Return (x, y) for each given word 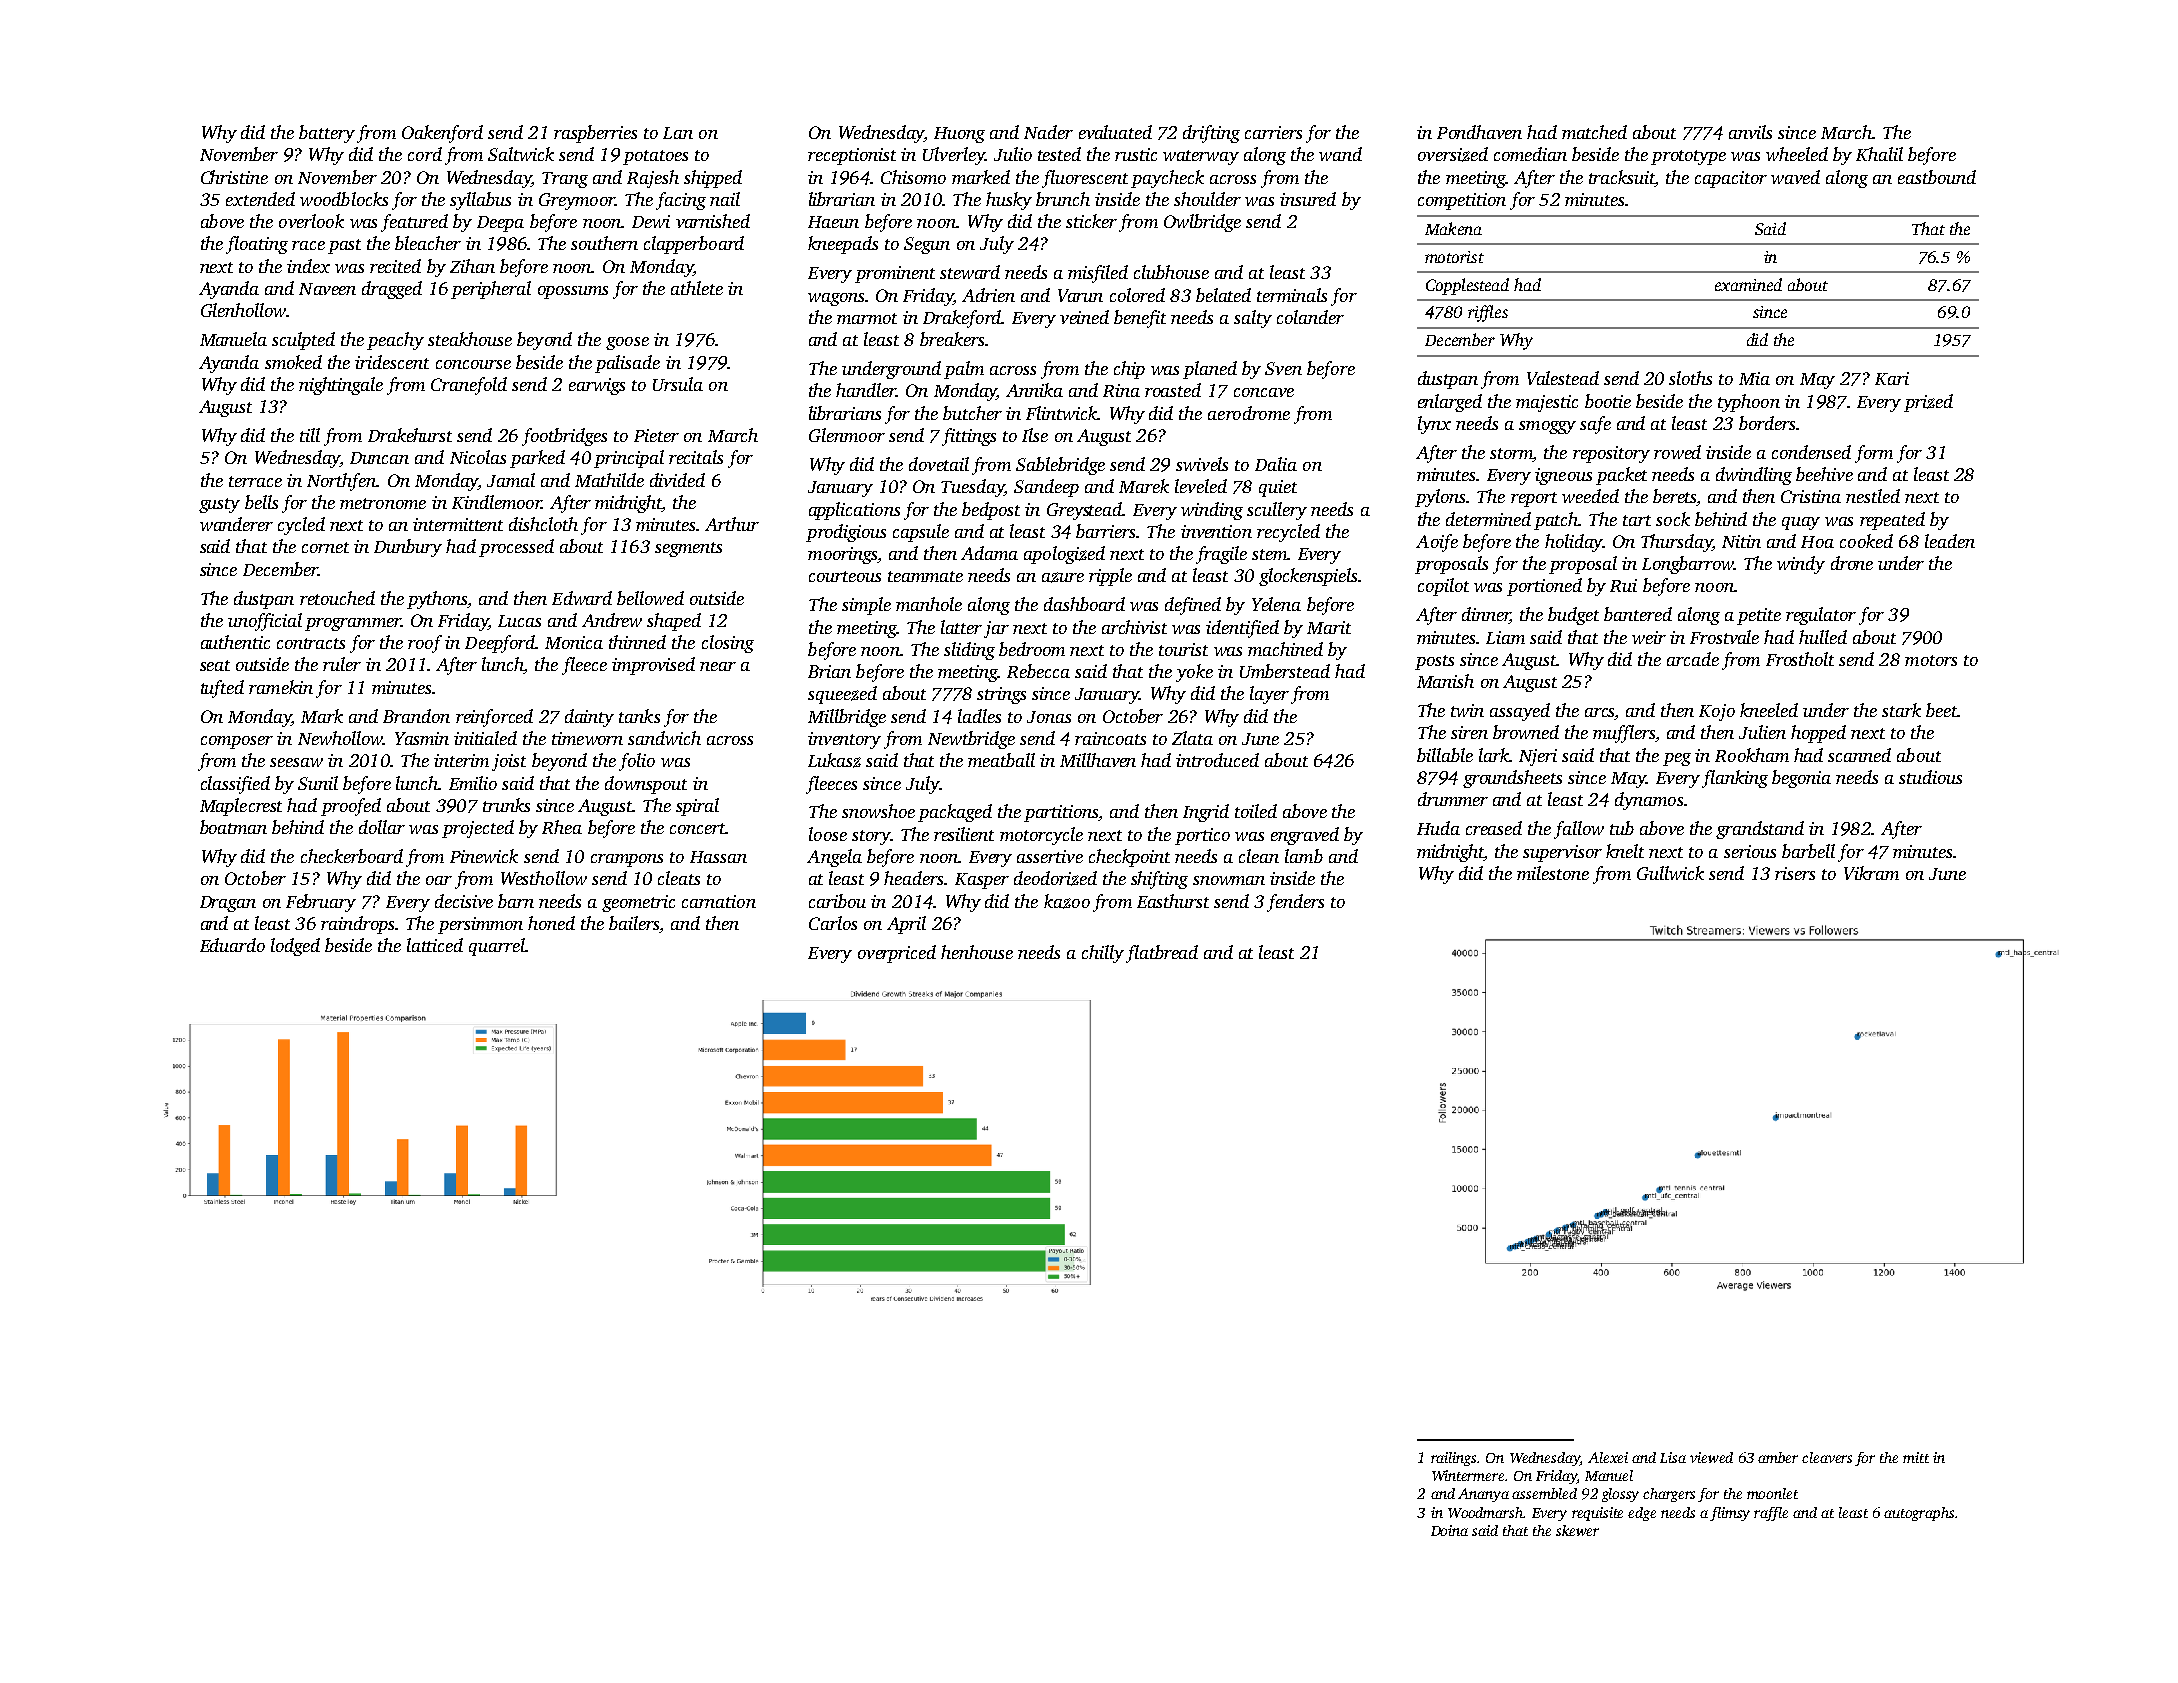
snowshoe (878, 811)
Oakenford (442, 134)
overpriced (897, 954)
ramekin (281, 687)
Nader (1048, 132)
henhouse (977, 952)
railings (1453, 1459)
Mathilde (609, 480)
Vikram (1871, 873)
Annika (1034, 390)
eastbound (1937, 177)
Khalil (1879, 154)
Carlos (833, 923)
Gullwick (1670, 873)
